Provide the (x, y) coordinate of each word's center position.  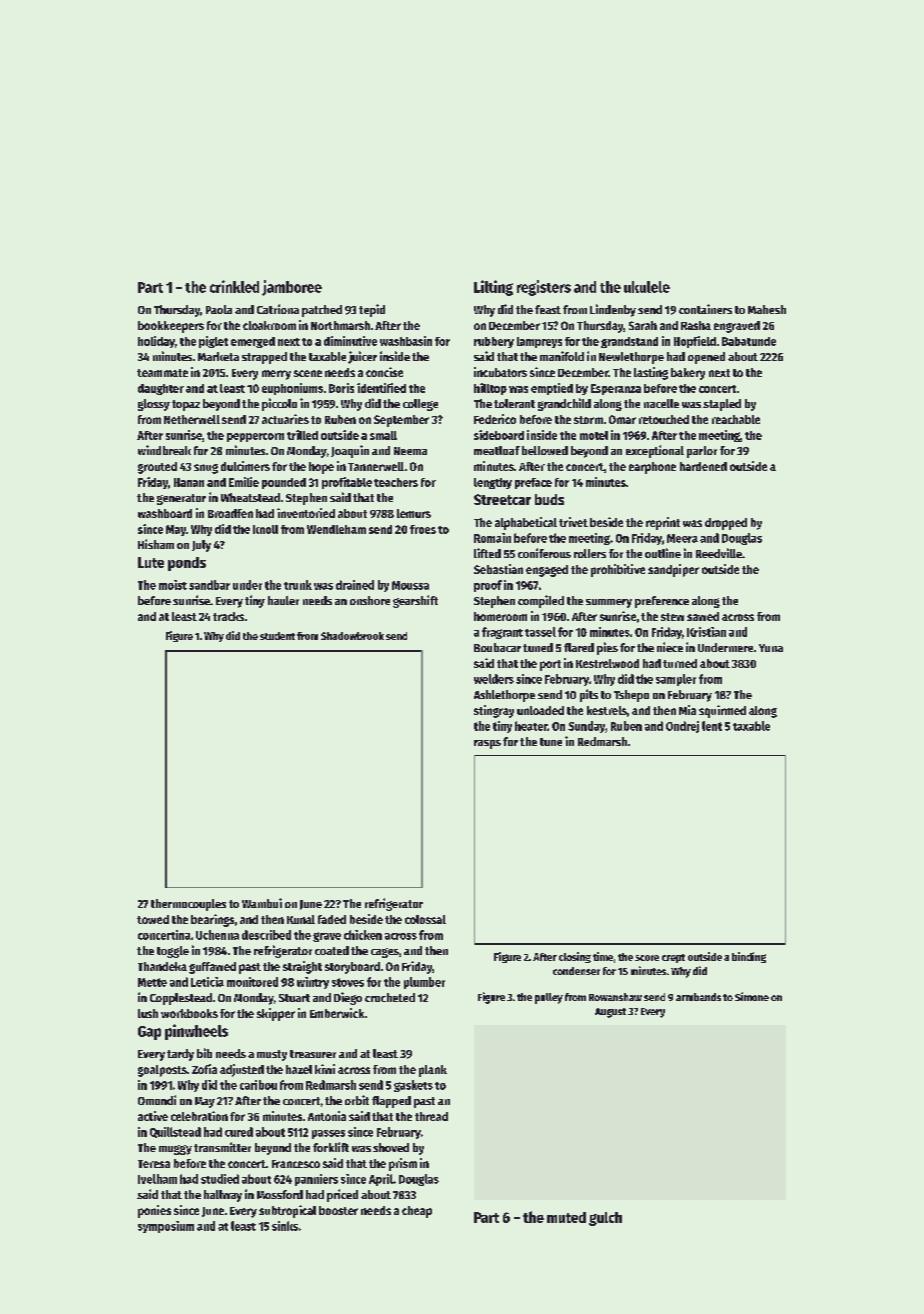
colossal (425, 919)
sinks (285, 1226)
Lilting (493, 288)
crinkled (234, 286)
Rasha (696, 325)
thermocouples (188, 905)
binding (749, 957)
